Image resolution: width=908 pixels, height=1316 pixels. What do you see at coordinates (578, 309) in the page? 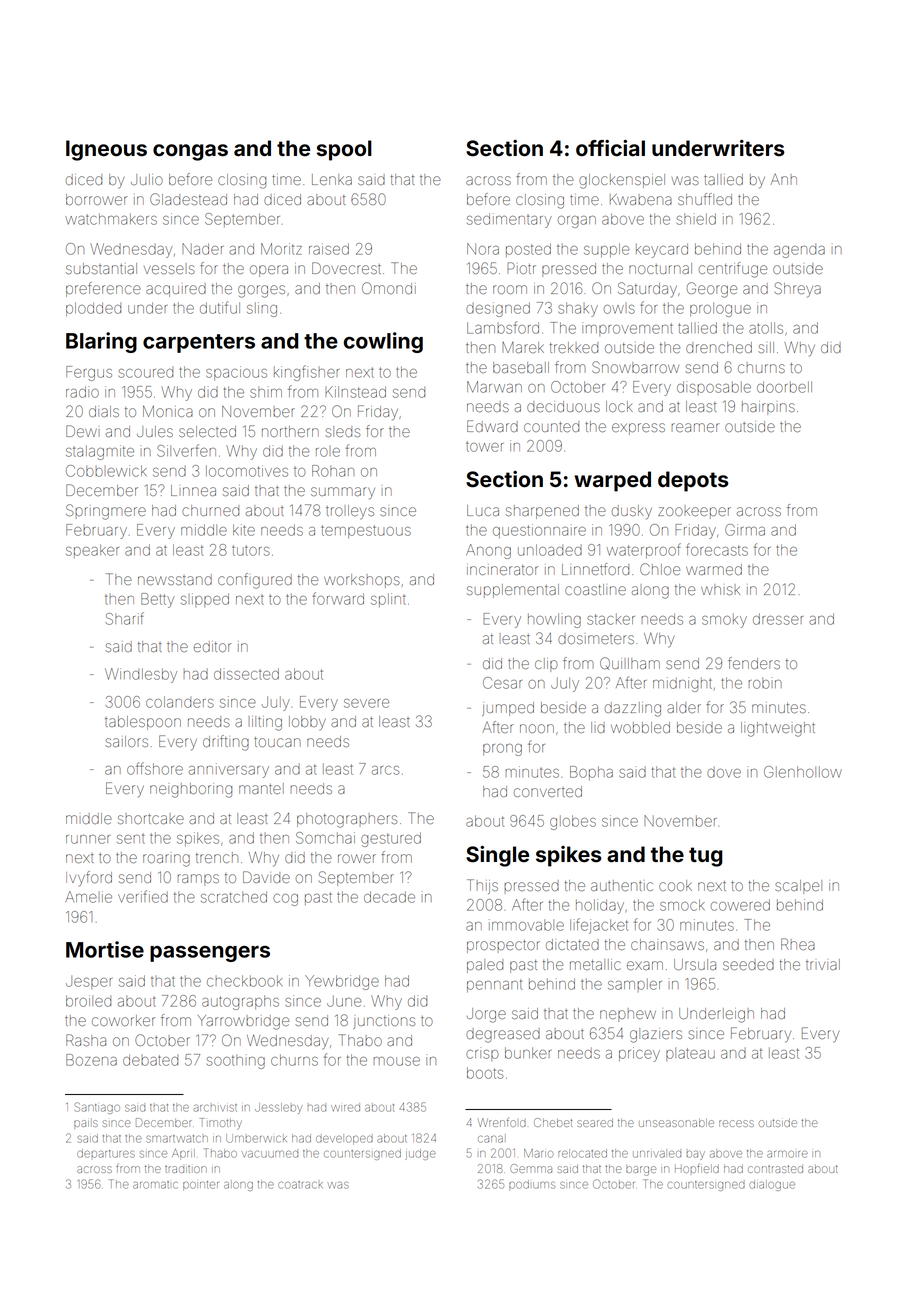
I see `shaky` at bounding box center [578, 309].
